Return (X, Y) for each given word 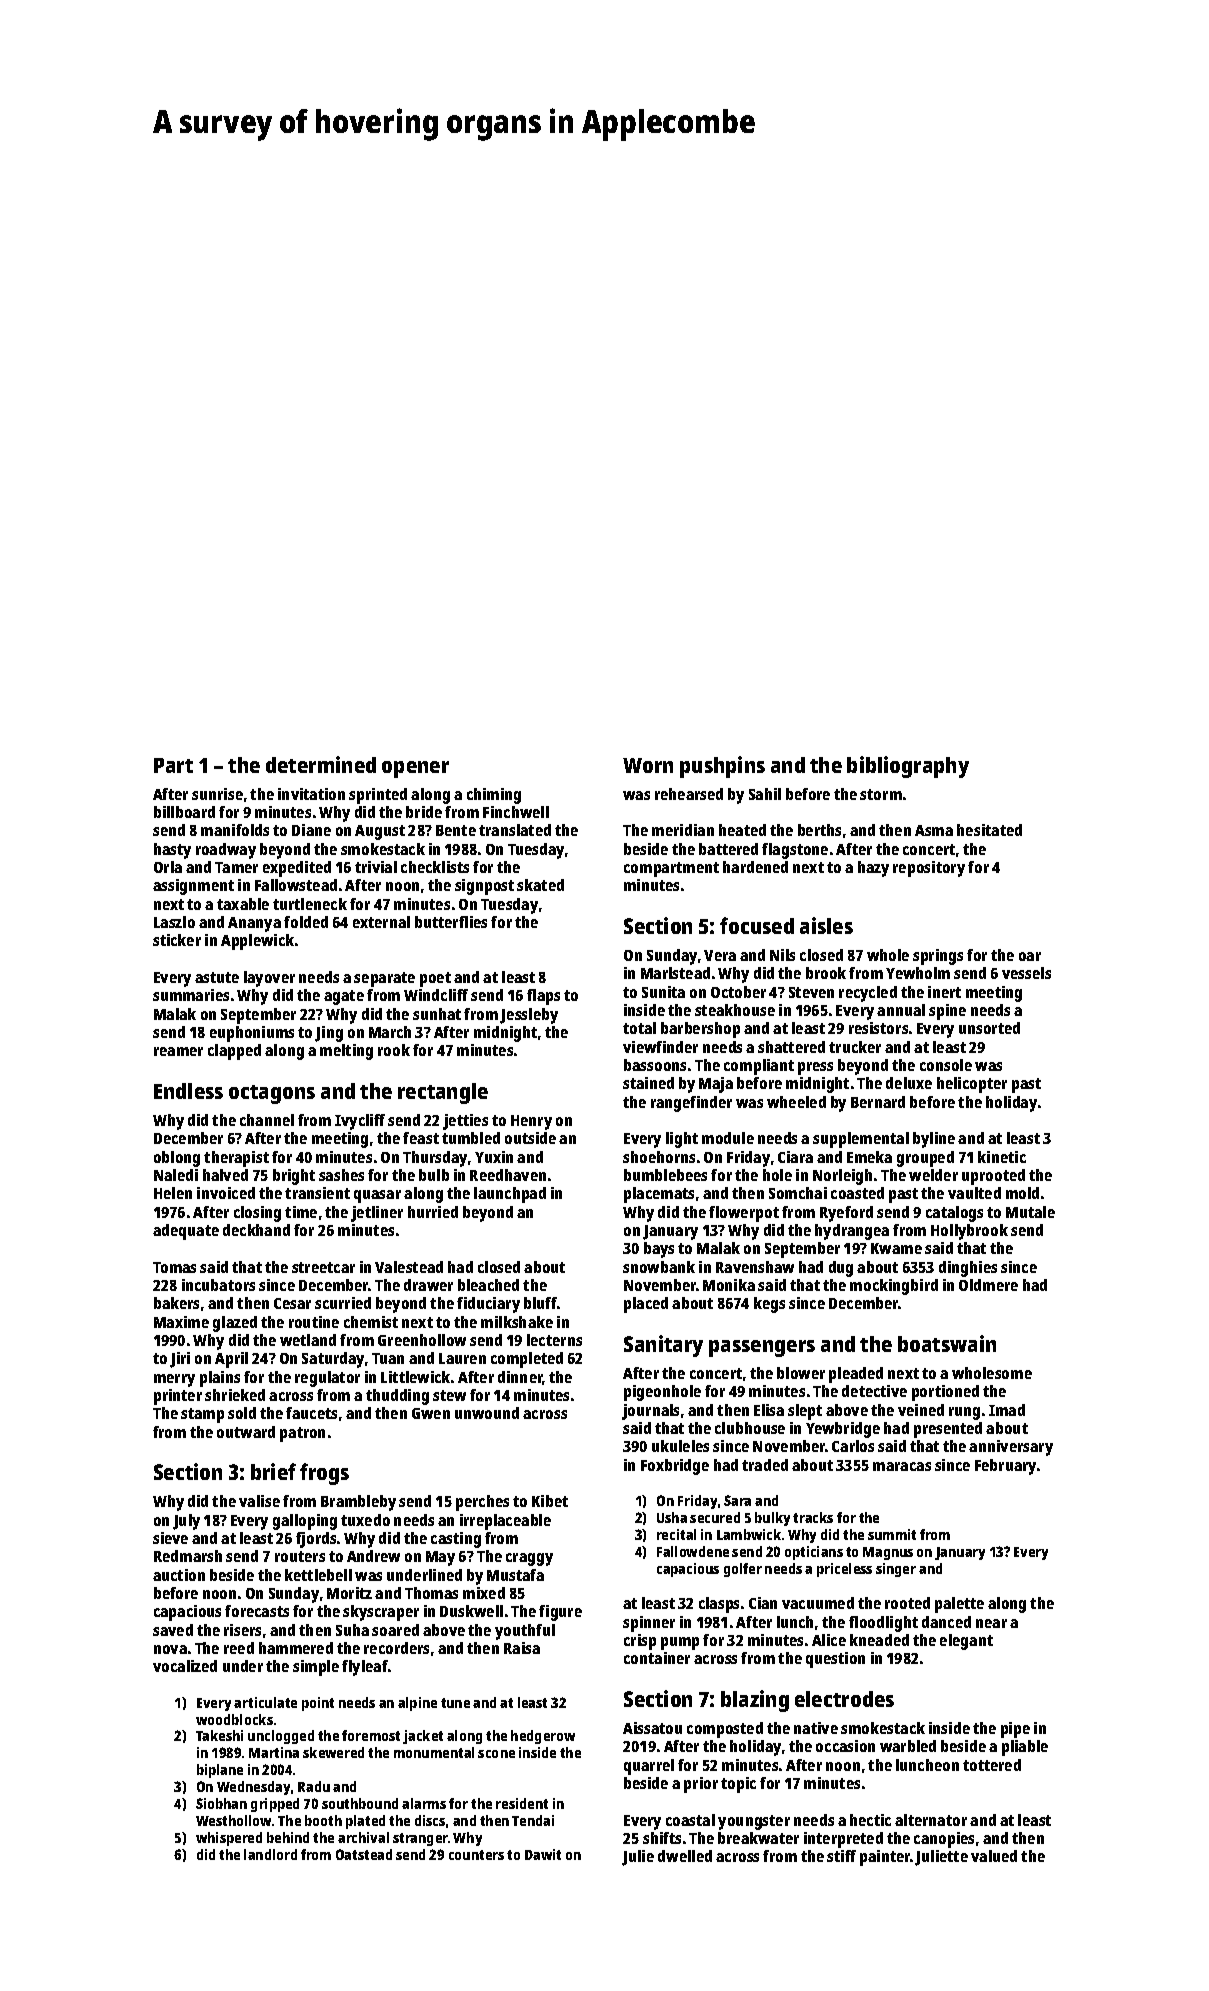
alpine (417, 1704)
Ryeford (846, 1214)
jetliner (377, 1214)
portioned (945, 1393)
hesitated (989, 830)
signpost (484, 887)
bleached (488, 1285)
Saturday (333, 1360)
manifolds (235, 830)
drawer (428, 1285)
